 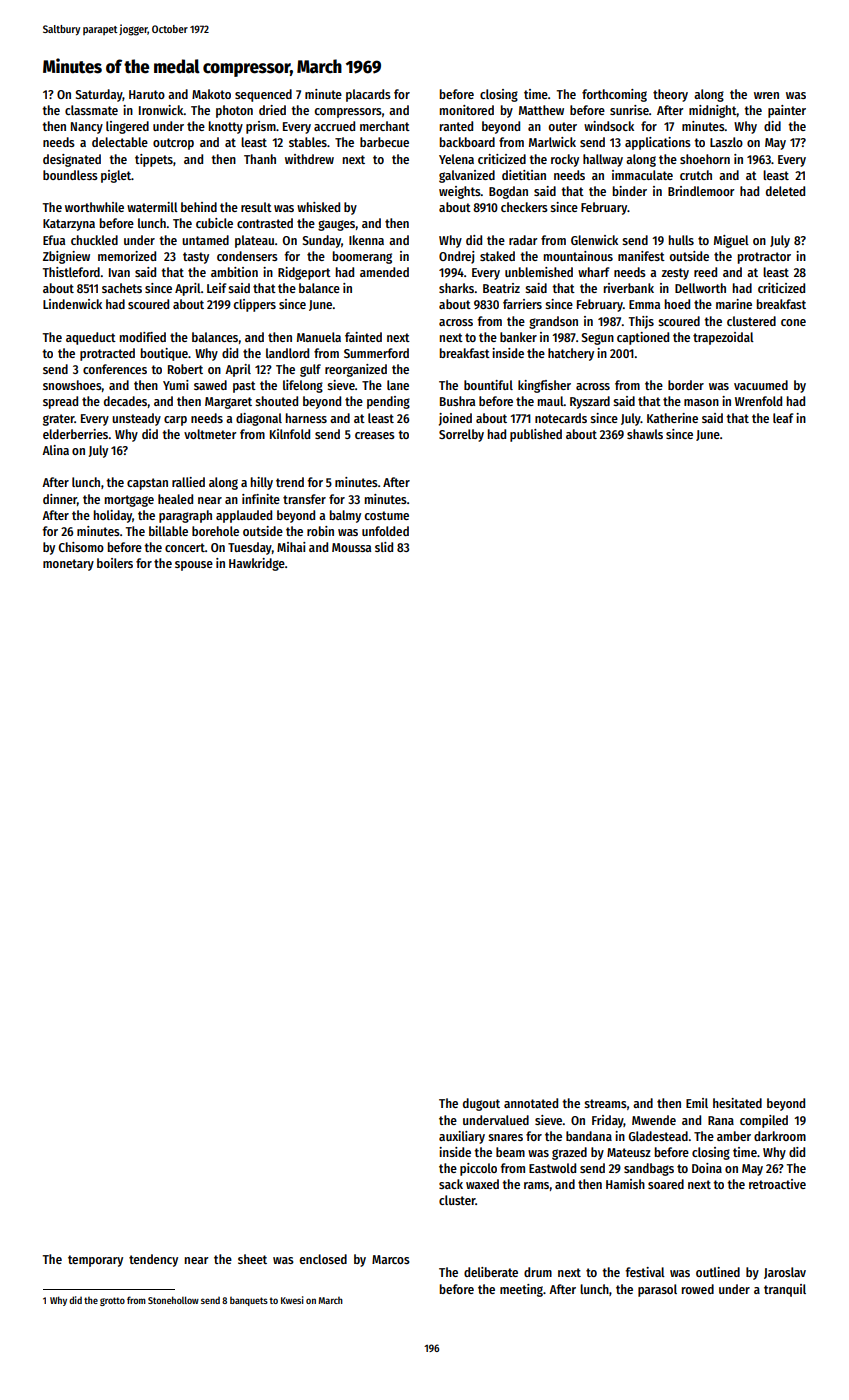 What do you see at coordinates (112, 1301) in the document?
I see `grotto` at bounding box center [112, 1301].
